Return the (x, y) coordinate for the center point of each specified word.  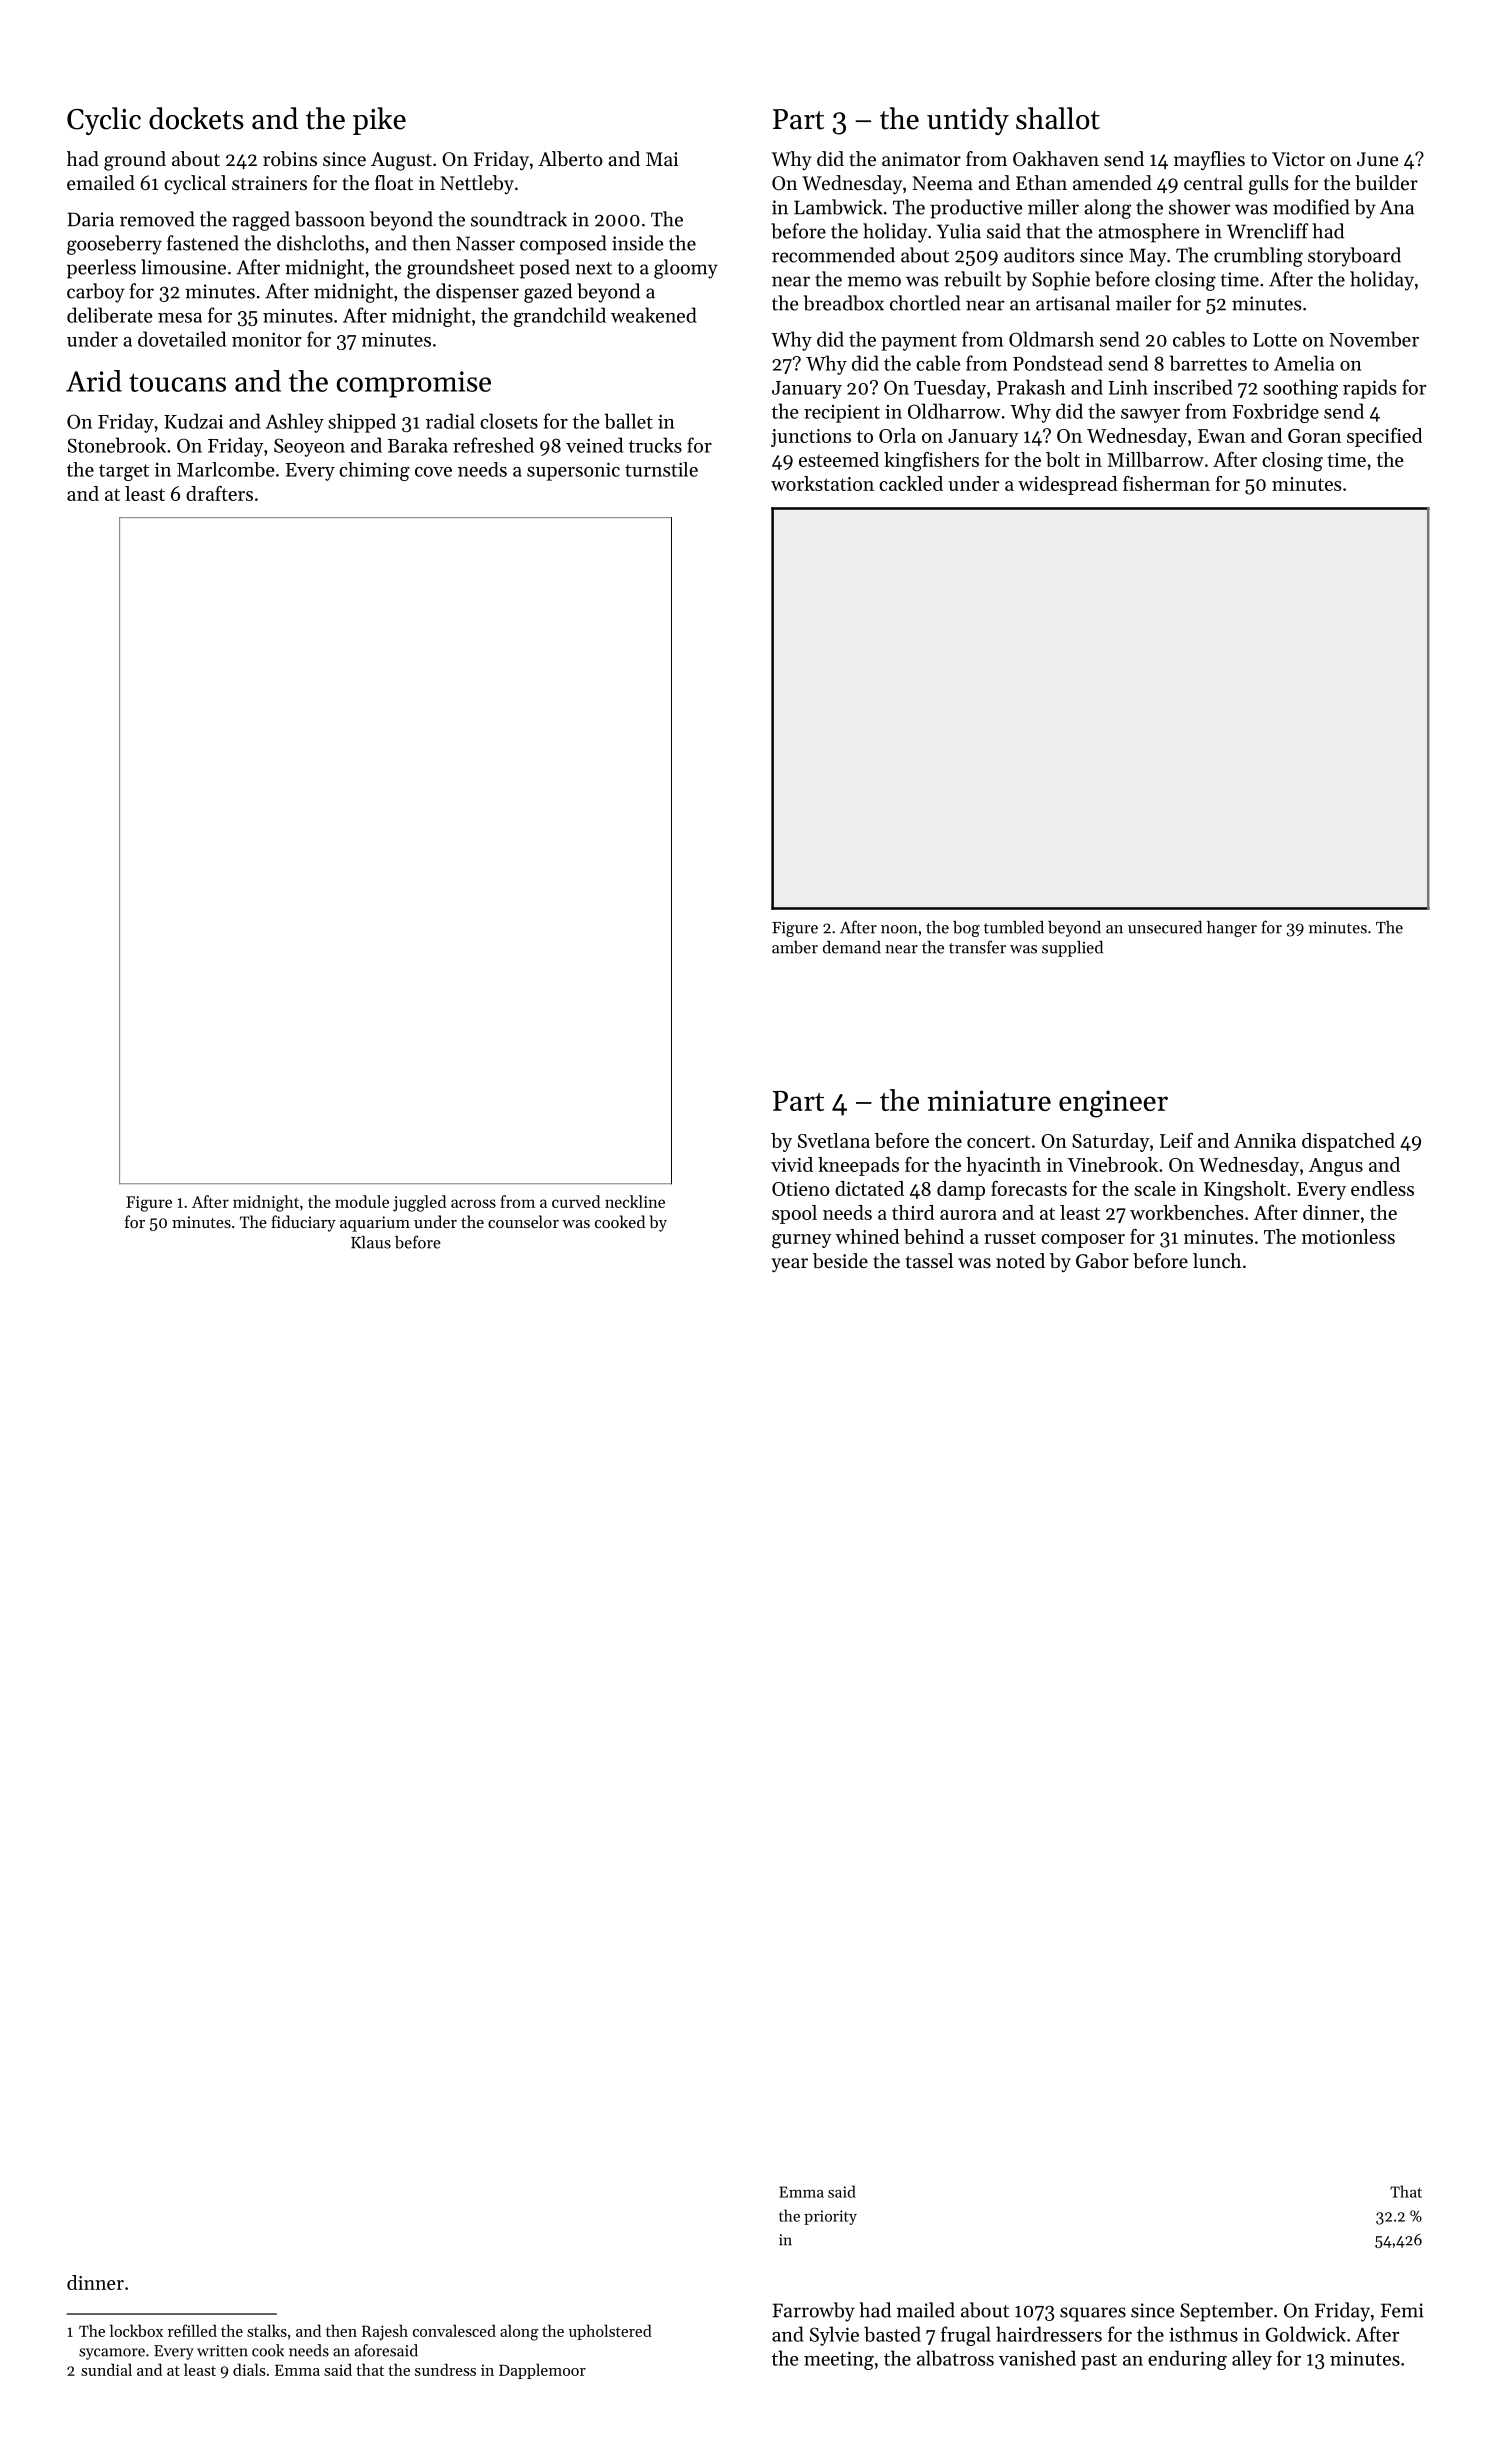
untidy (968, 121)
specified (1384, 437)
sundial (106, 2369)
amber (795, 947)
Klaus (371, 1242)
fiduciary (303, 1223)
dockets (196, 118)
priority (830, 2217)
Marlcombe (225, 469)
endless (1382, 1188)
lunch (1217, 1261)
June (1378, 159)
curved (576, 1201)
